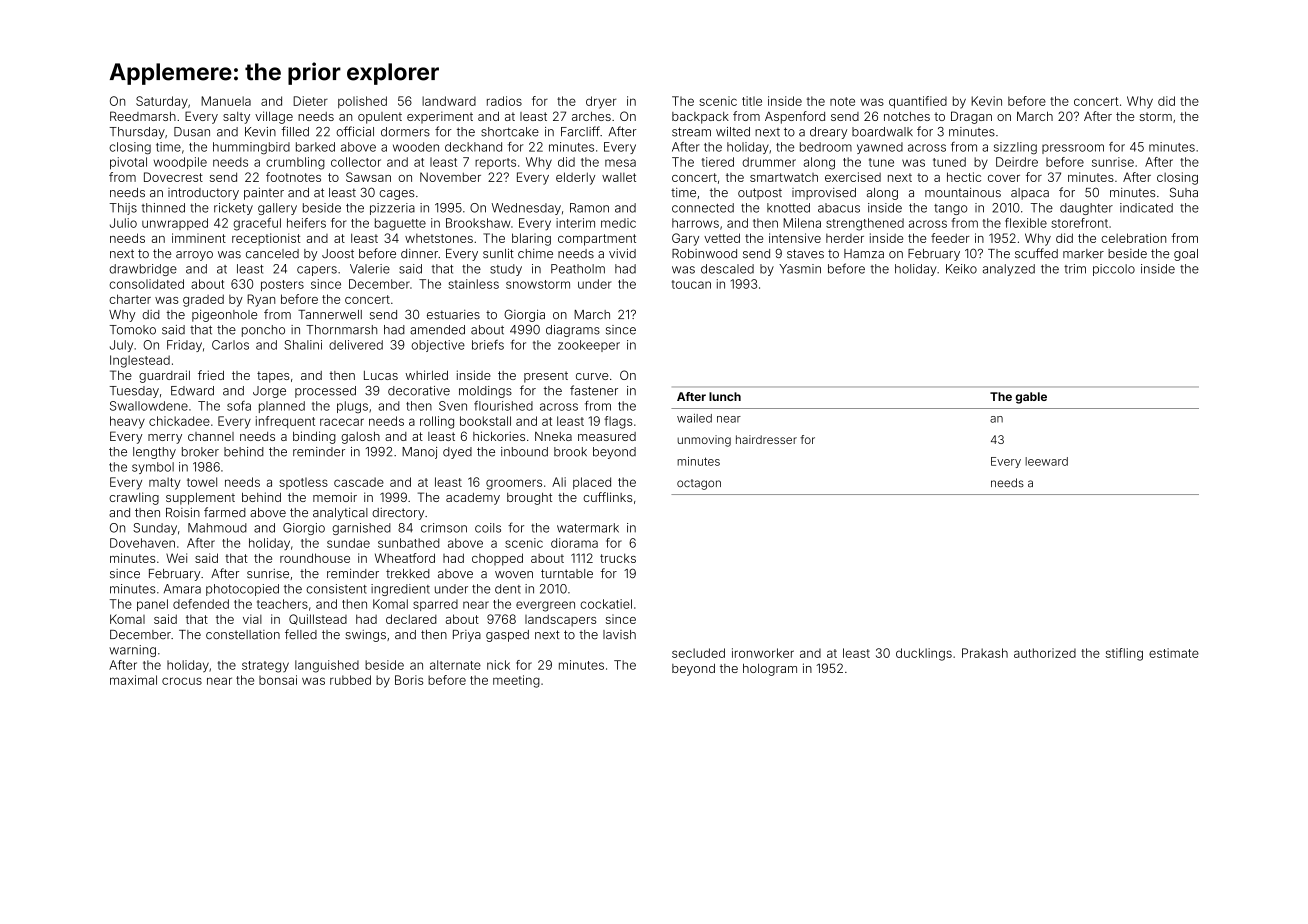  What do you see at coordinates (504, 101) in the screenshot?
I see `radios` at bounding box center [504, 101].
